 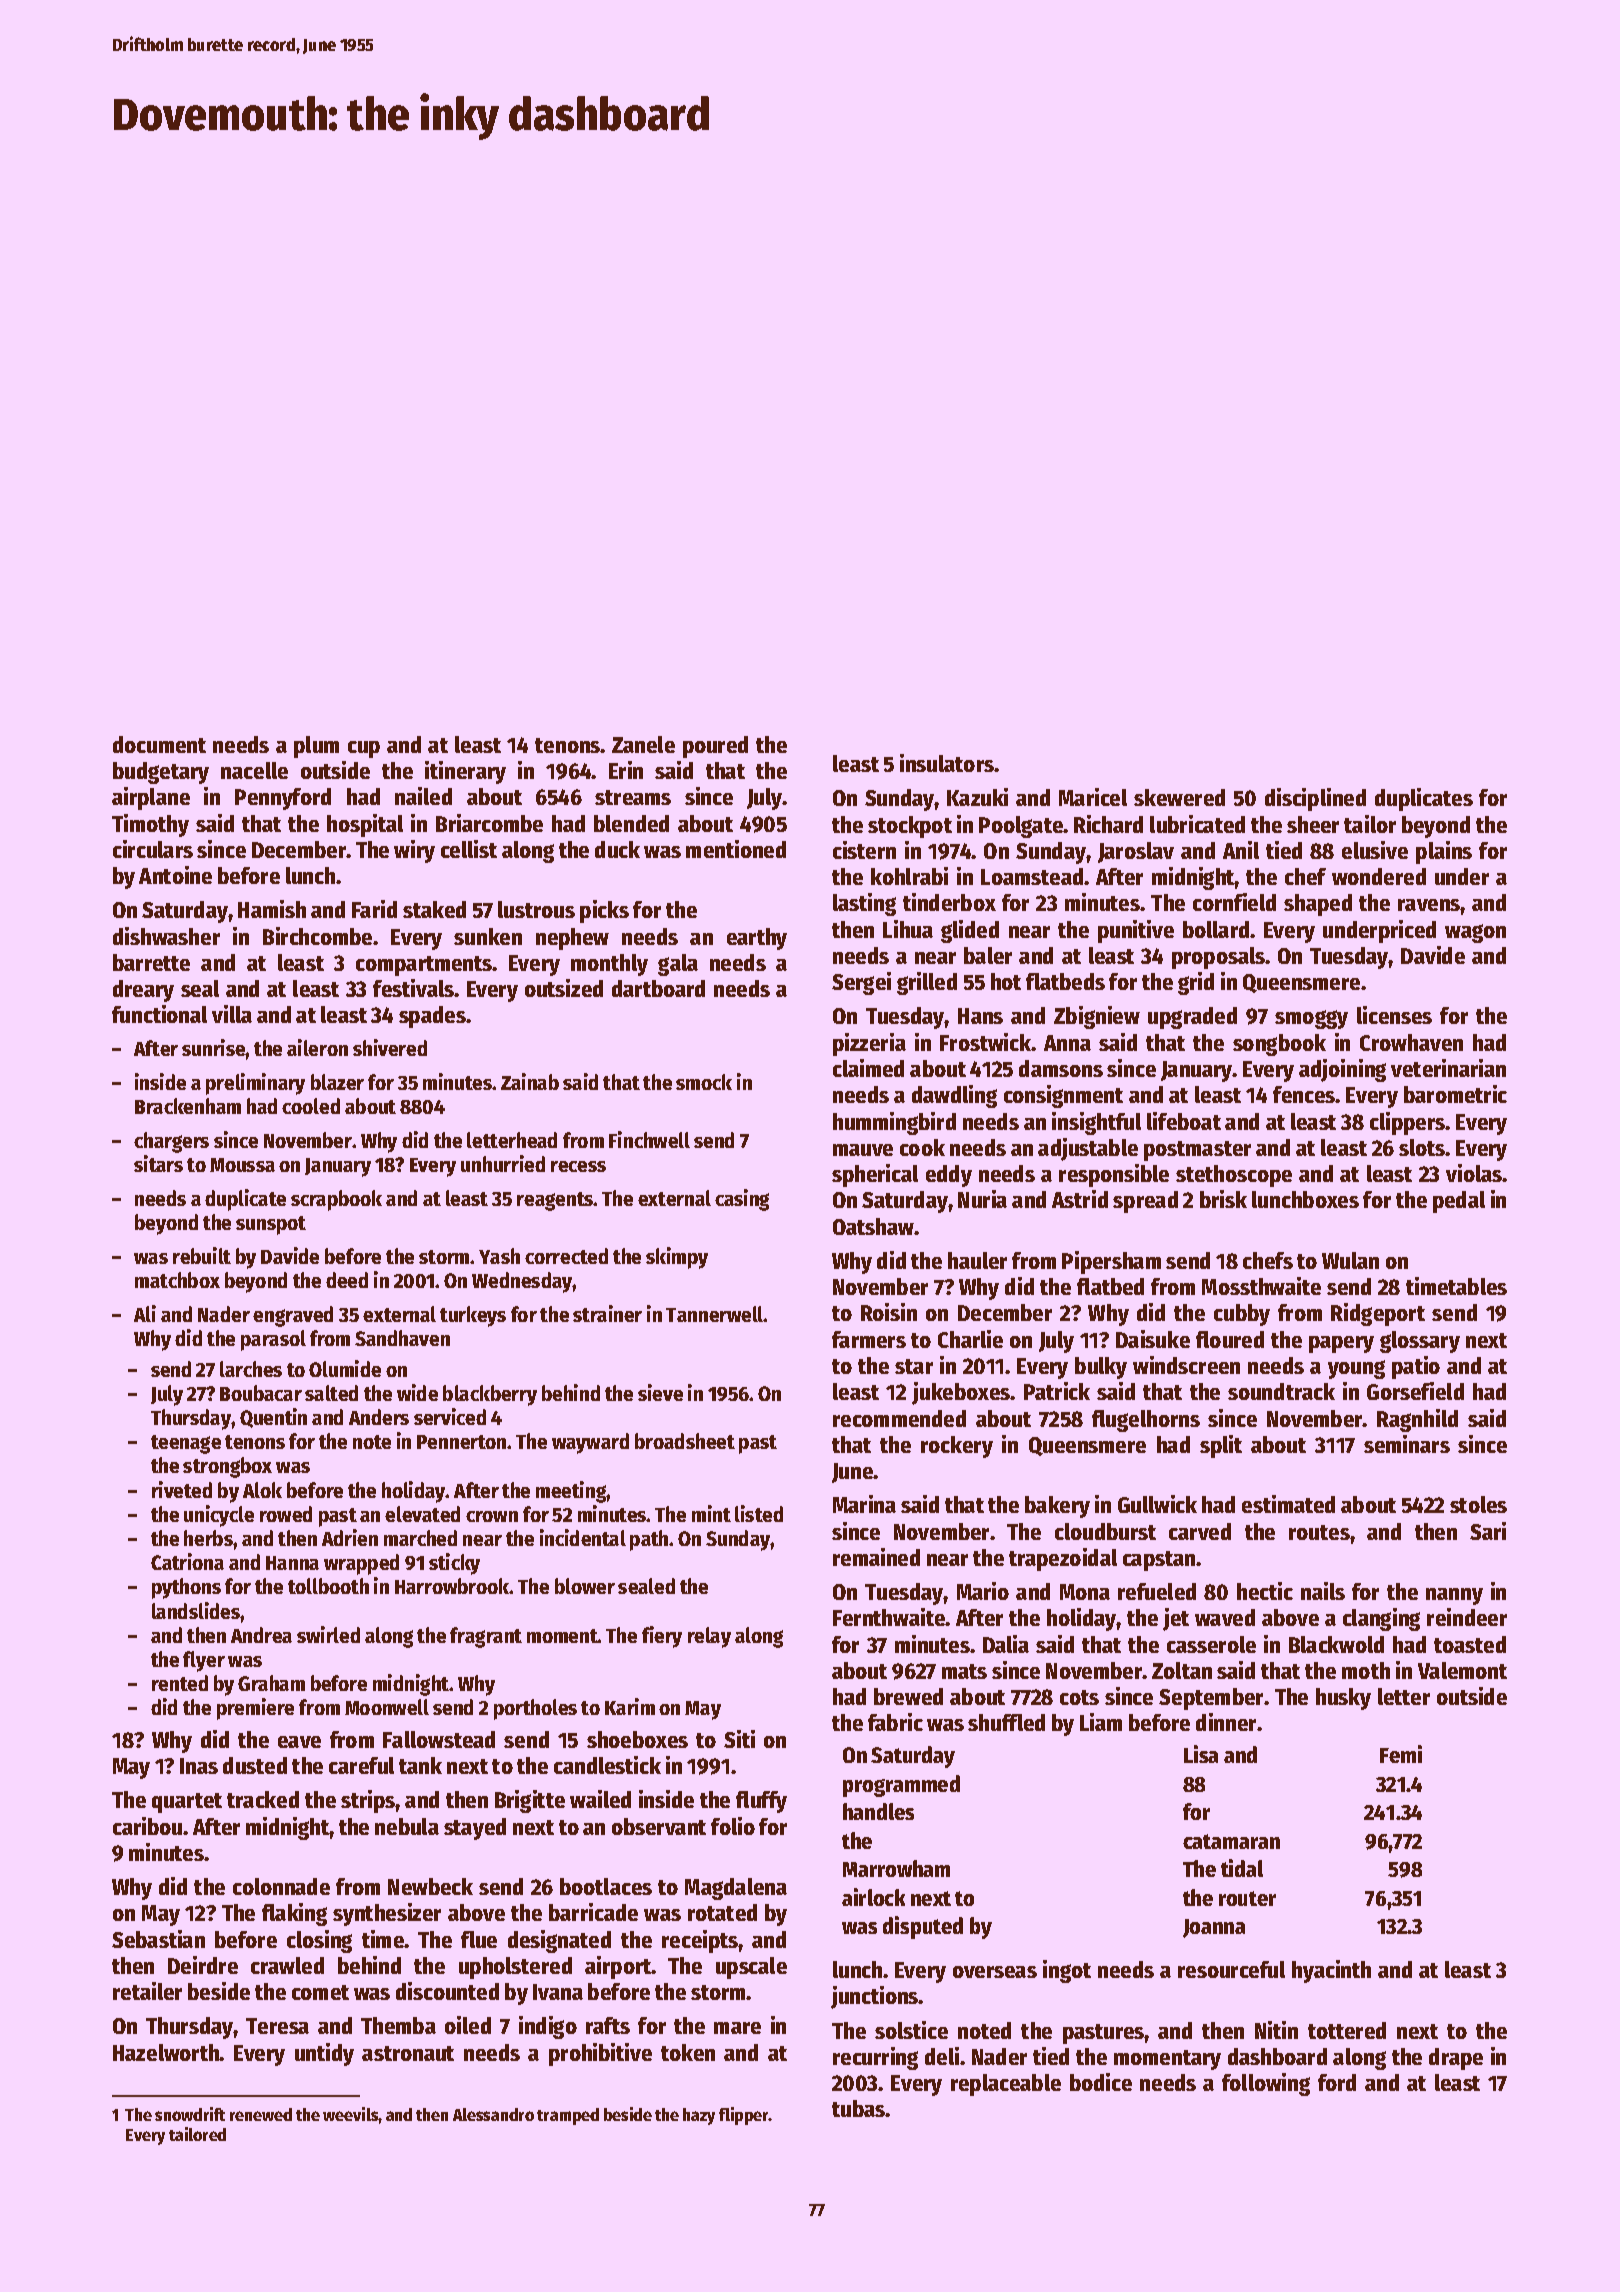 What do you see at coordinates (700, 1941) in the image?
I see `receipts` at bounding box center [700, 1941].
